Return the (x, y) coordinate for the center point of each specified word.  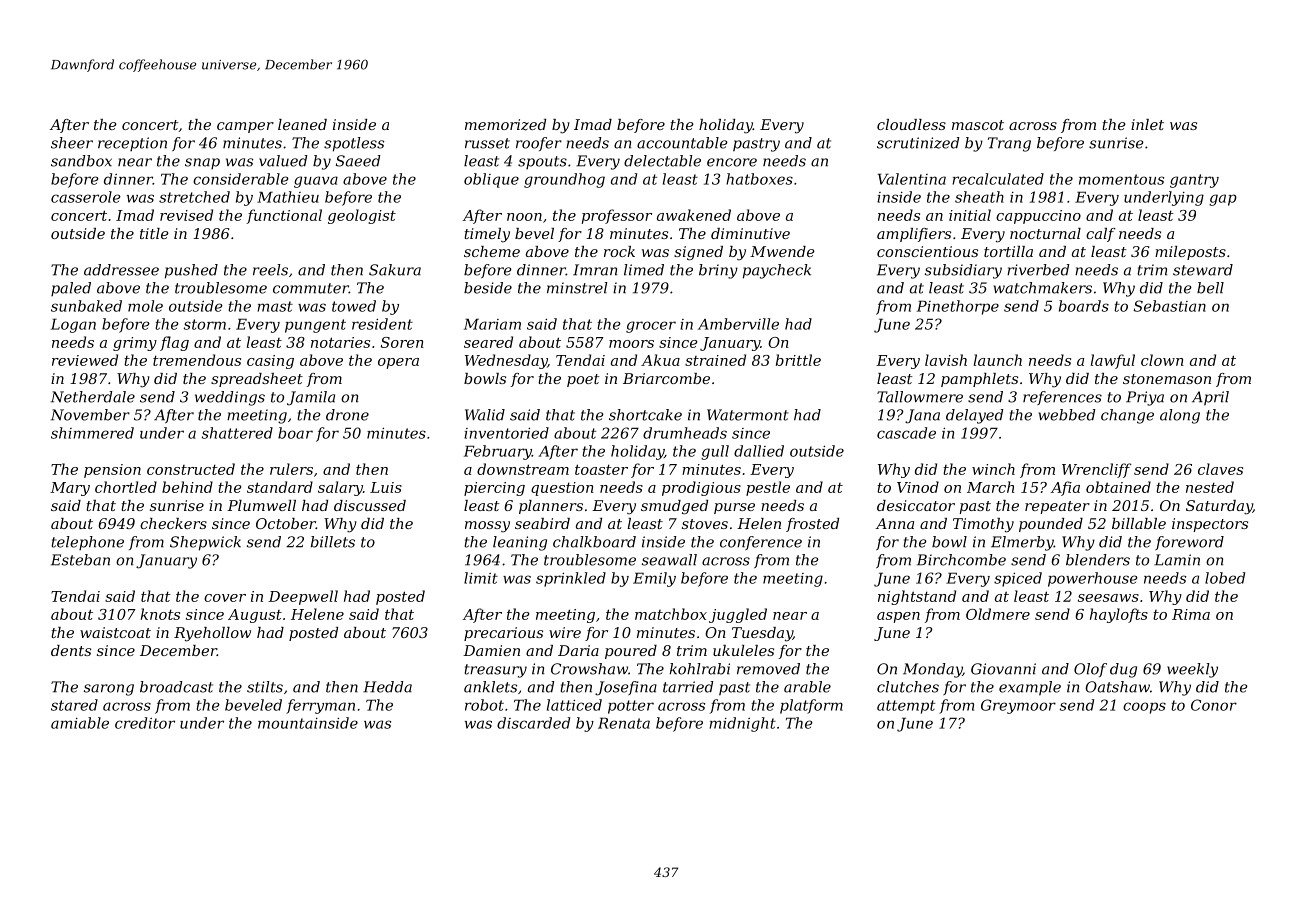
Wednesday (506, 361)
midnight (742, 724)
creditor (145, 723)
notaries (340, 342)
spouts (542, 162)
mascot (978, 125)
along (1180, 416)
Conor (1214, 705)
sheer (72, 143)
